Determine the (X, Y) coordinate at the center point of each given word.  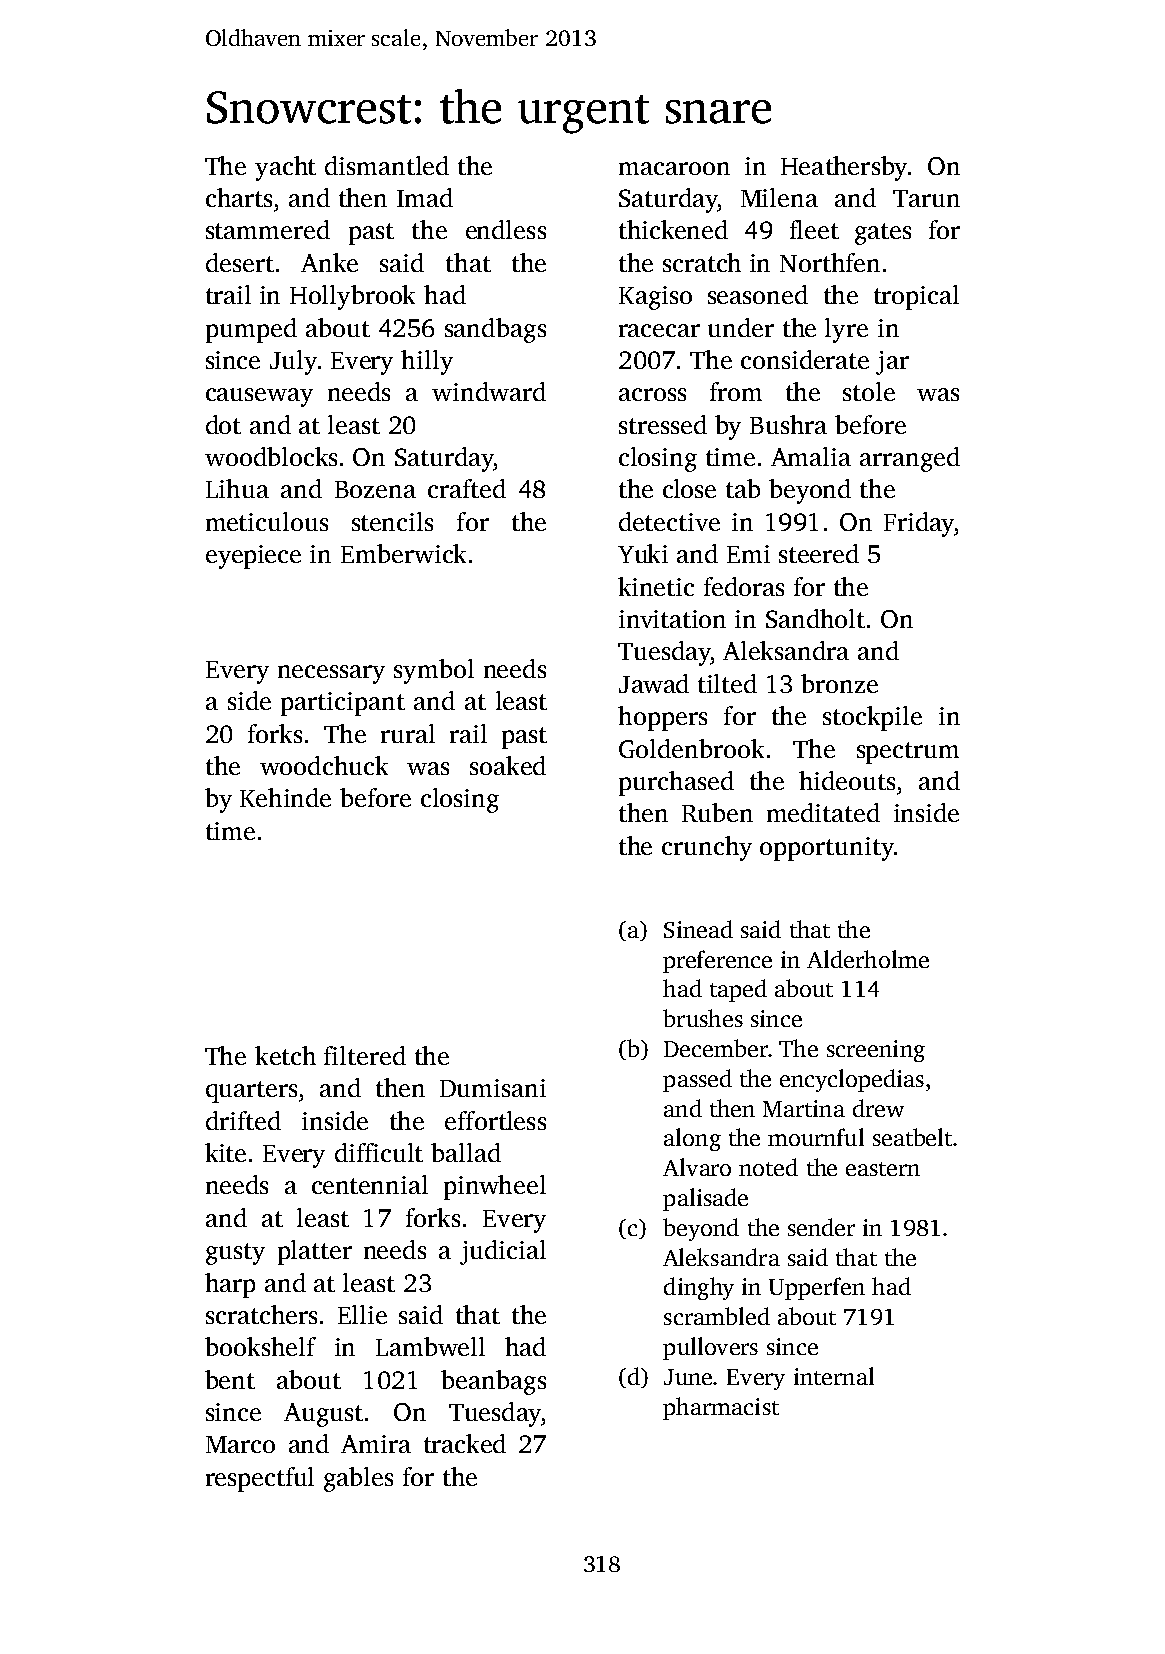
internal (834, 1376)
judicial (503, 1252)
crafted (467, 488)
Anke (329, 262)
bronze (839, 683)
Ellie (362, 1314)
